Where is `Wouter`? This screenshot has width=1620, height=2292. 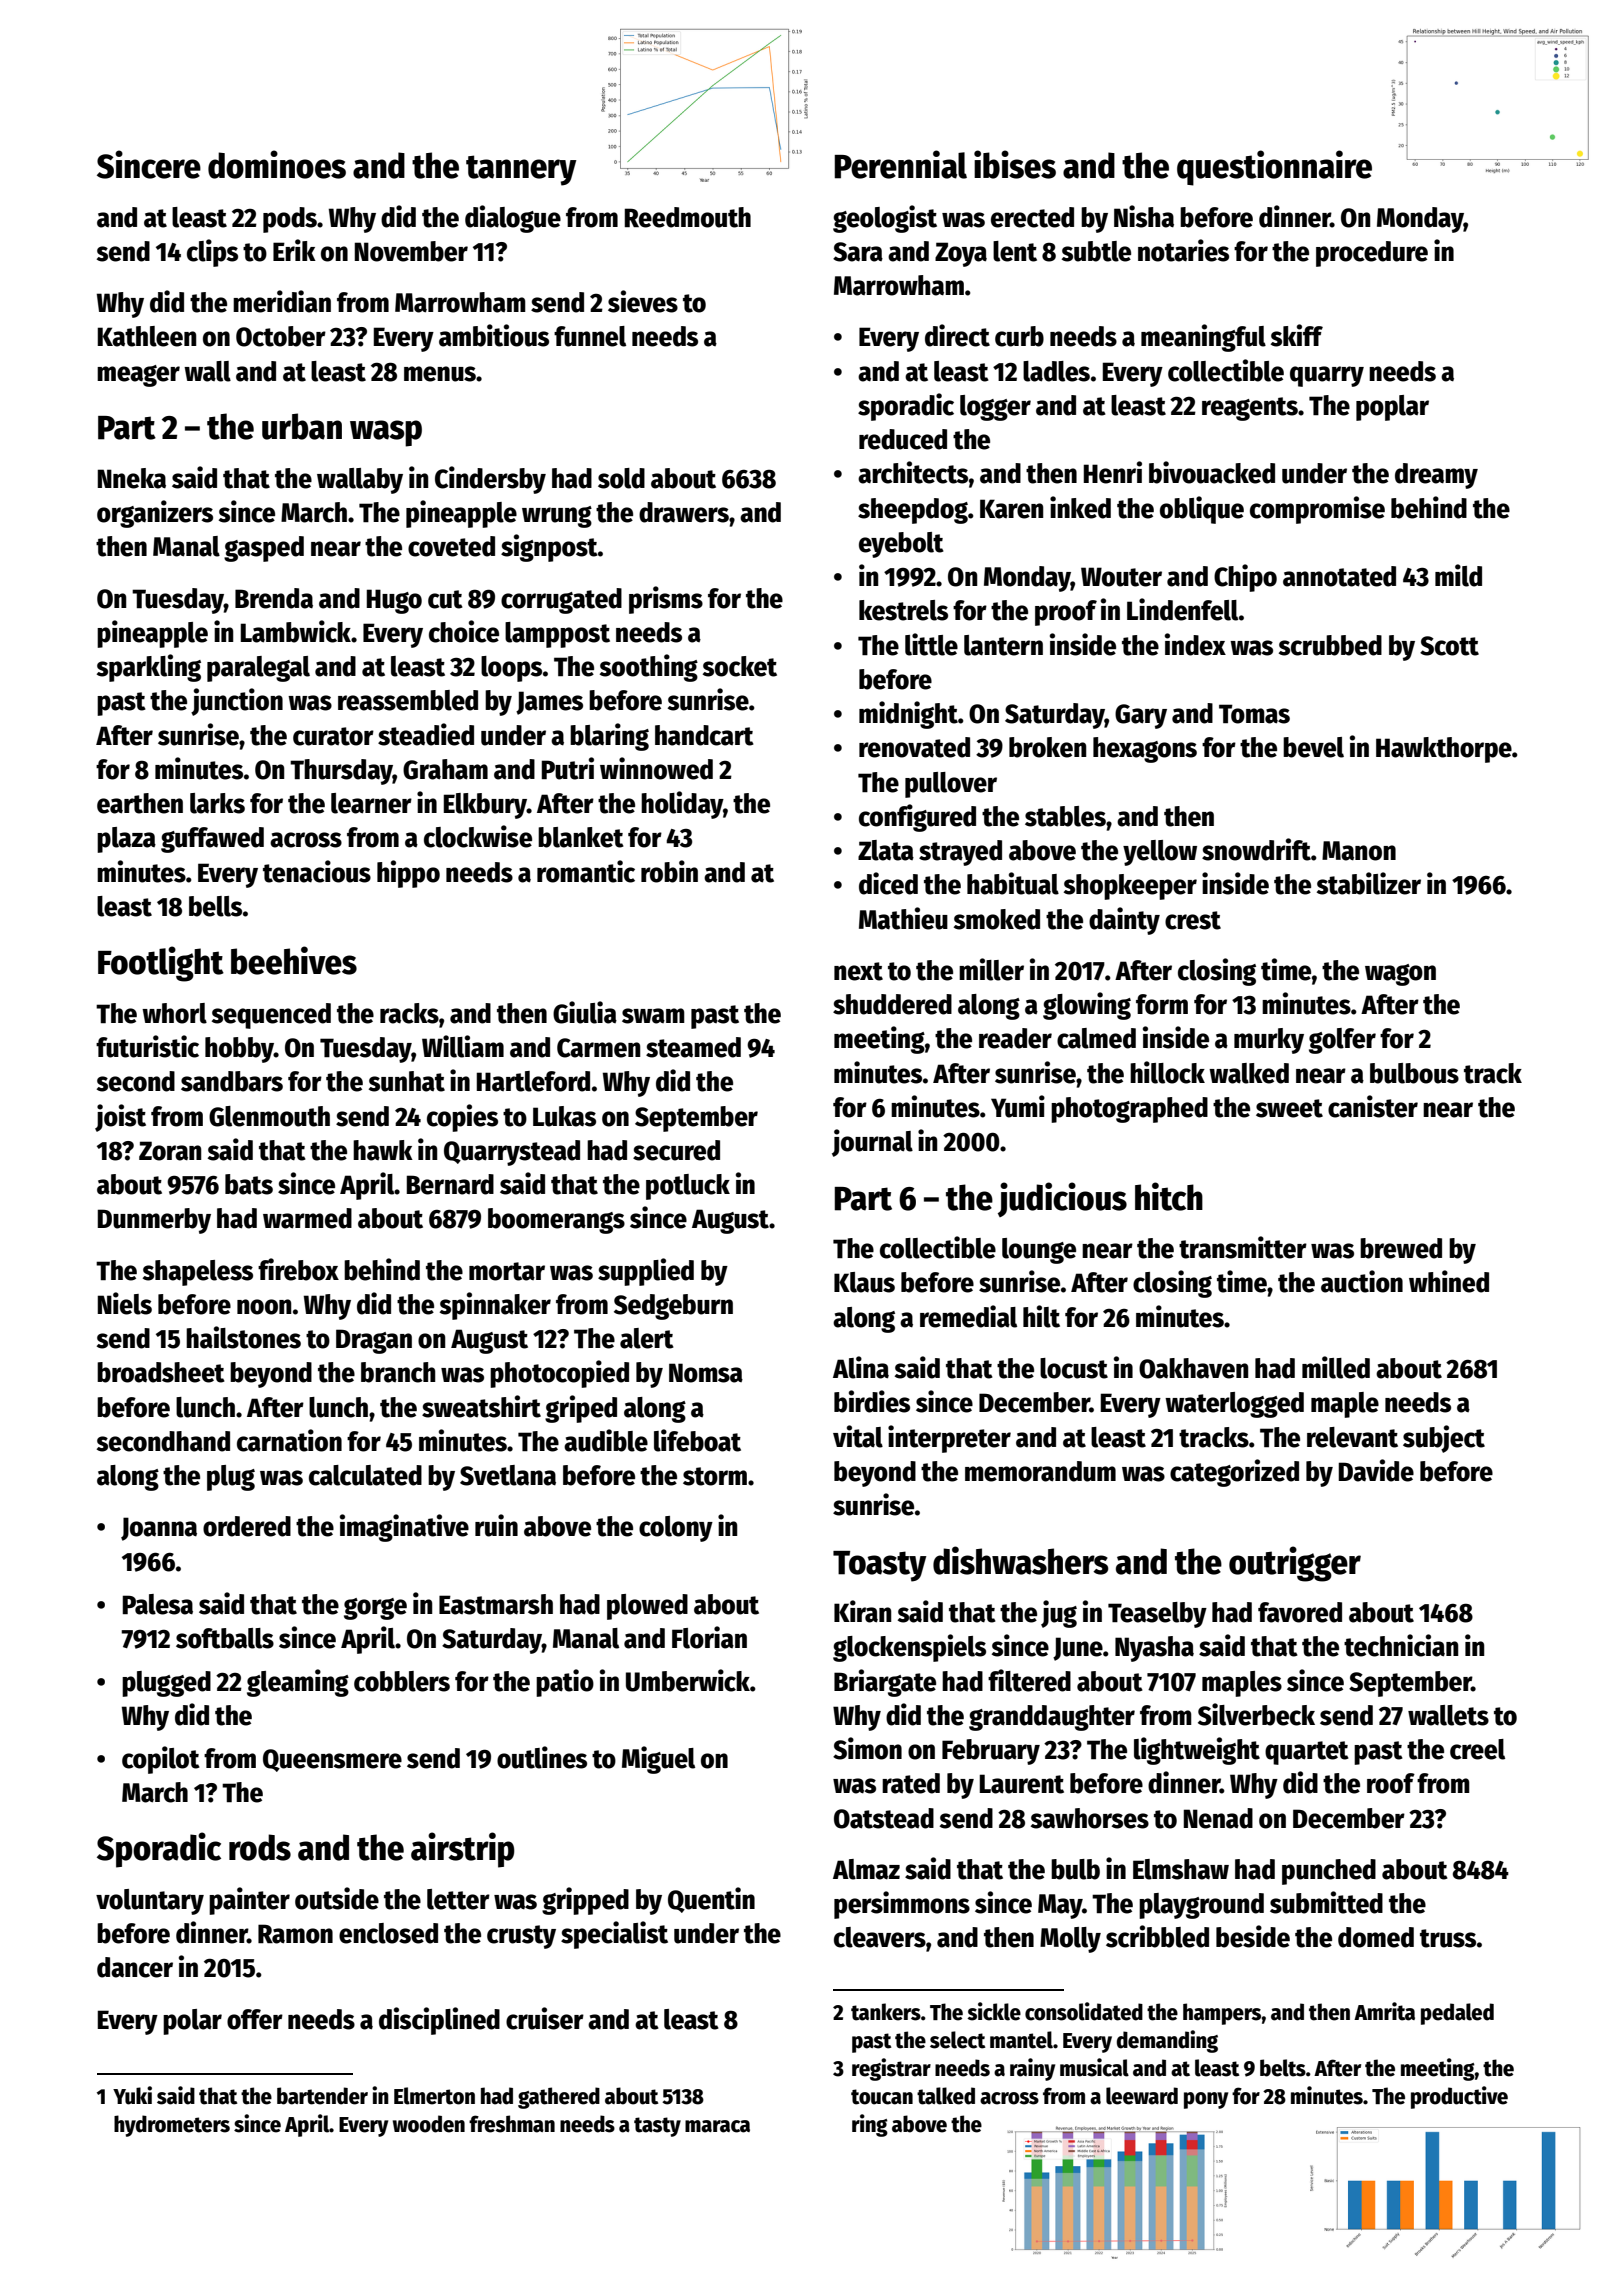 Wouter is located at coordinates (1121, 577).
